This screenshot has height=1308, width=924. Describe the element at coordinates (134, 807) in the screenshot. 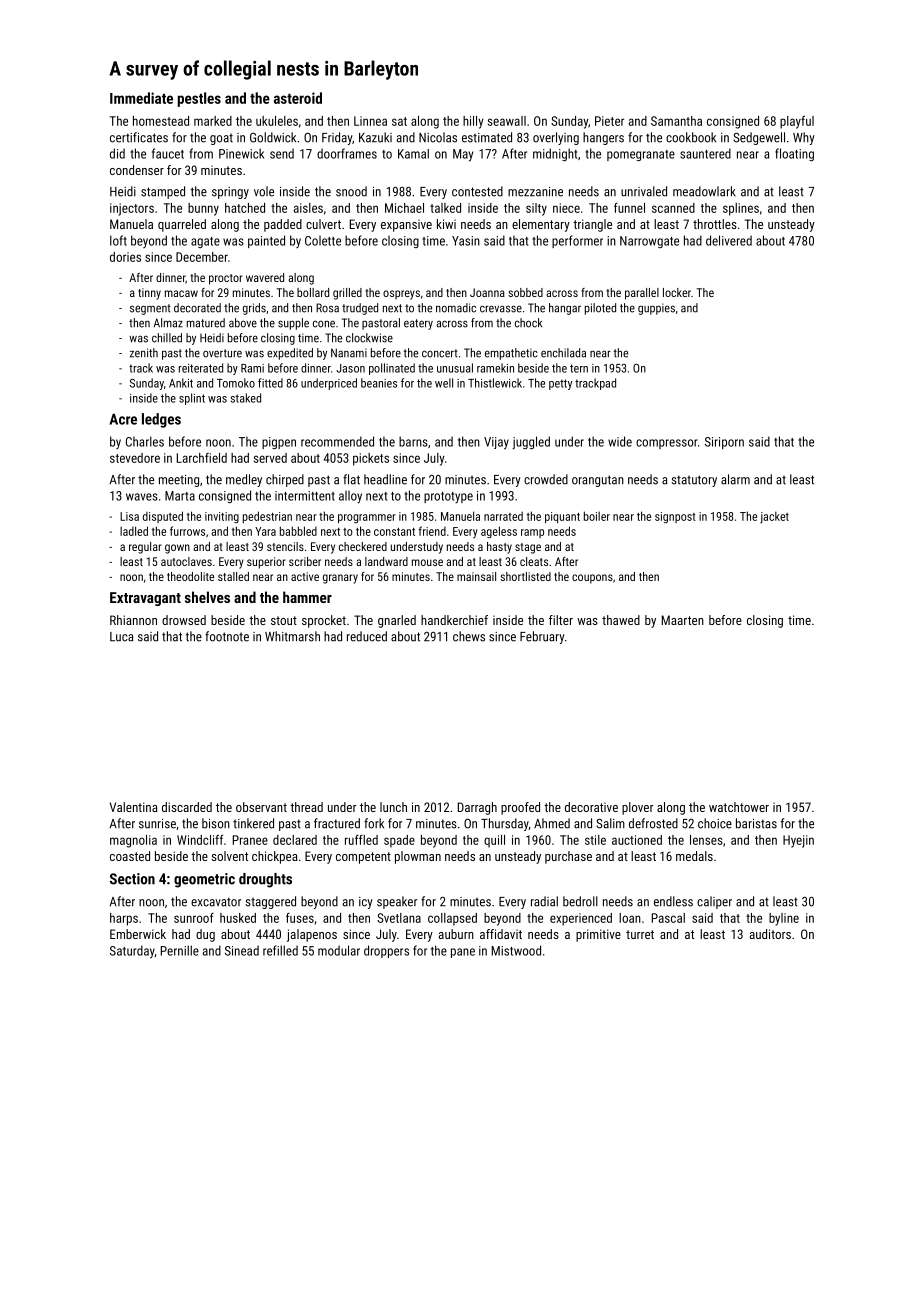

I see `Valentina` at that location.
